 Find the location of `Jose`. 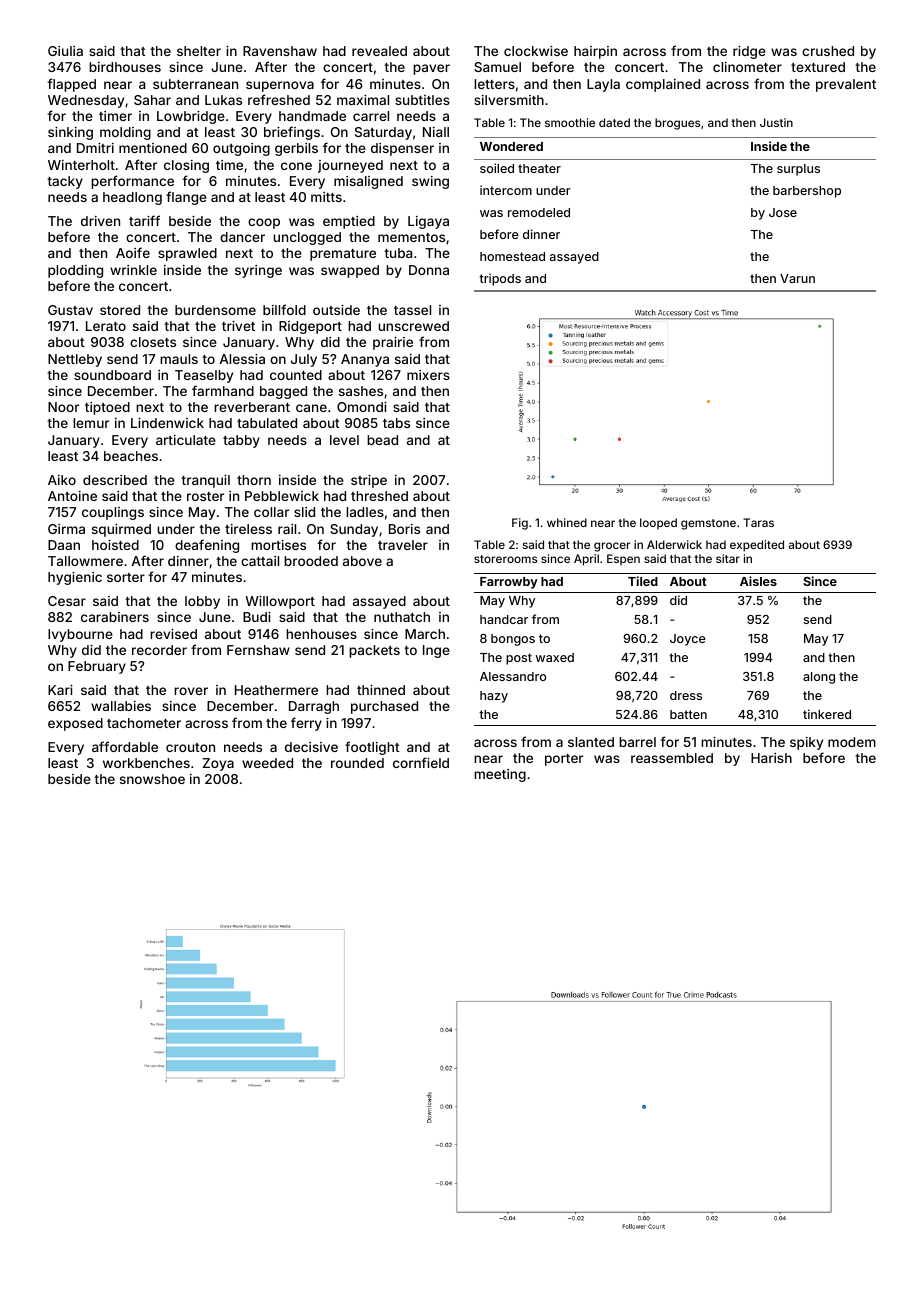

Jose is located at coordinates (783, 212).
